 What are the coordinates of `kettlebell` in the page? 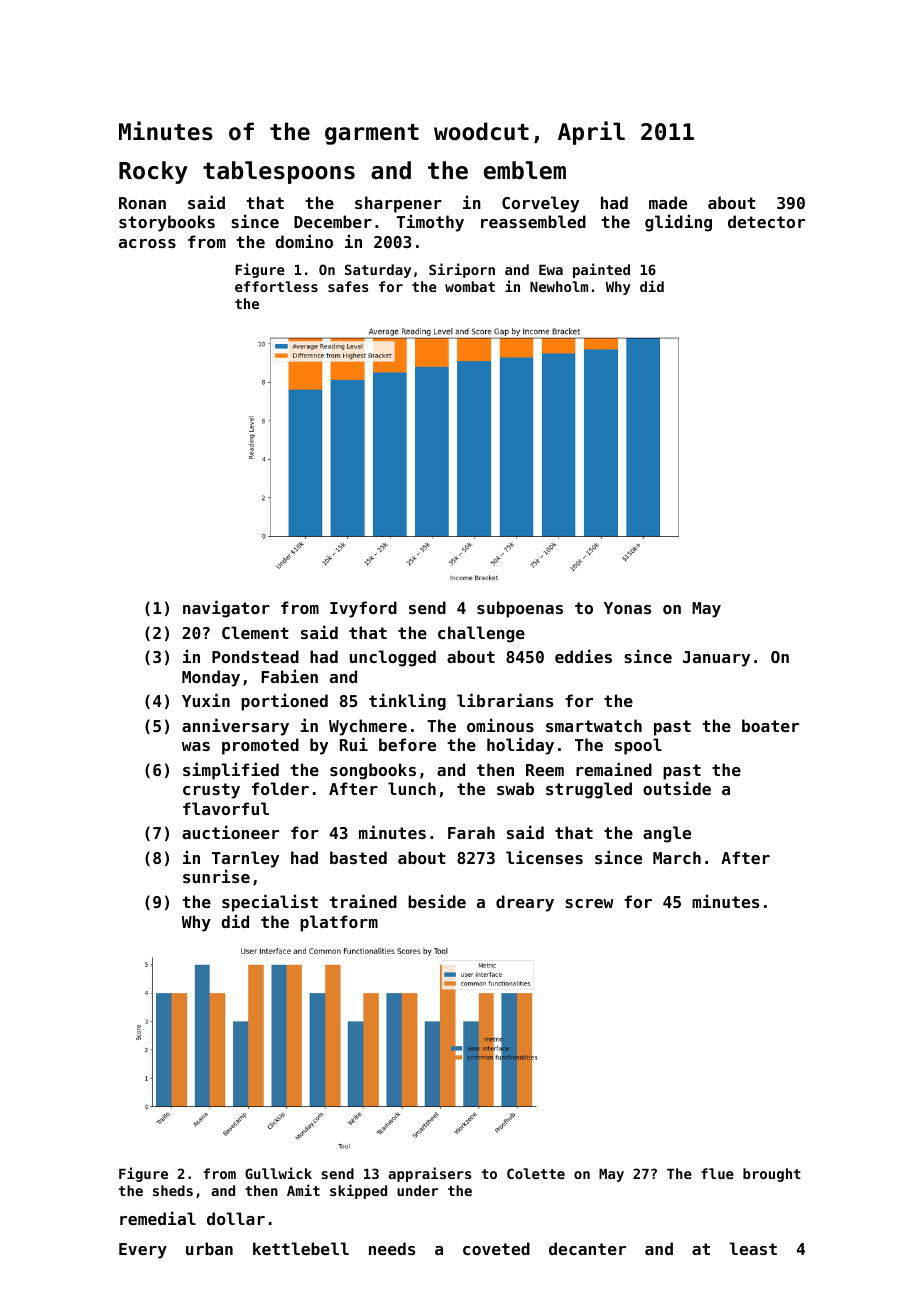 It's located at (301, 1248).
